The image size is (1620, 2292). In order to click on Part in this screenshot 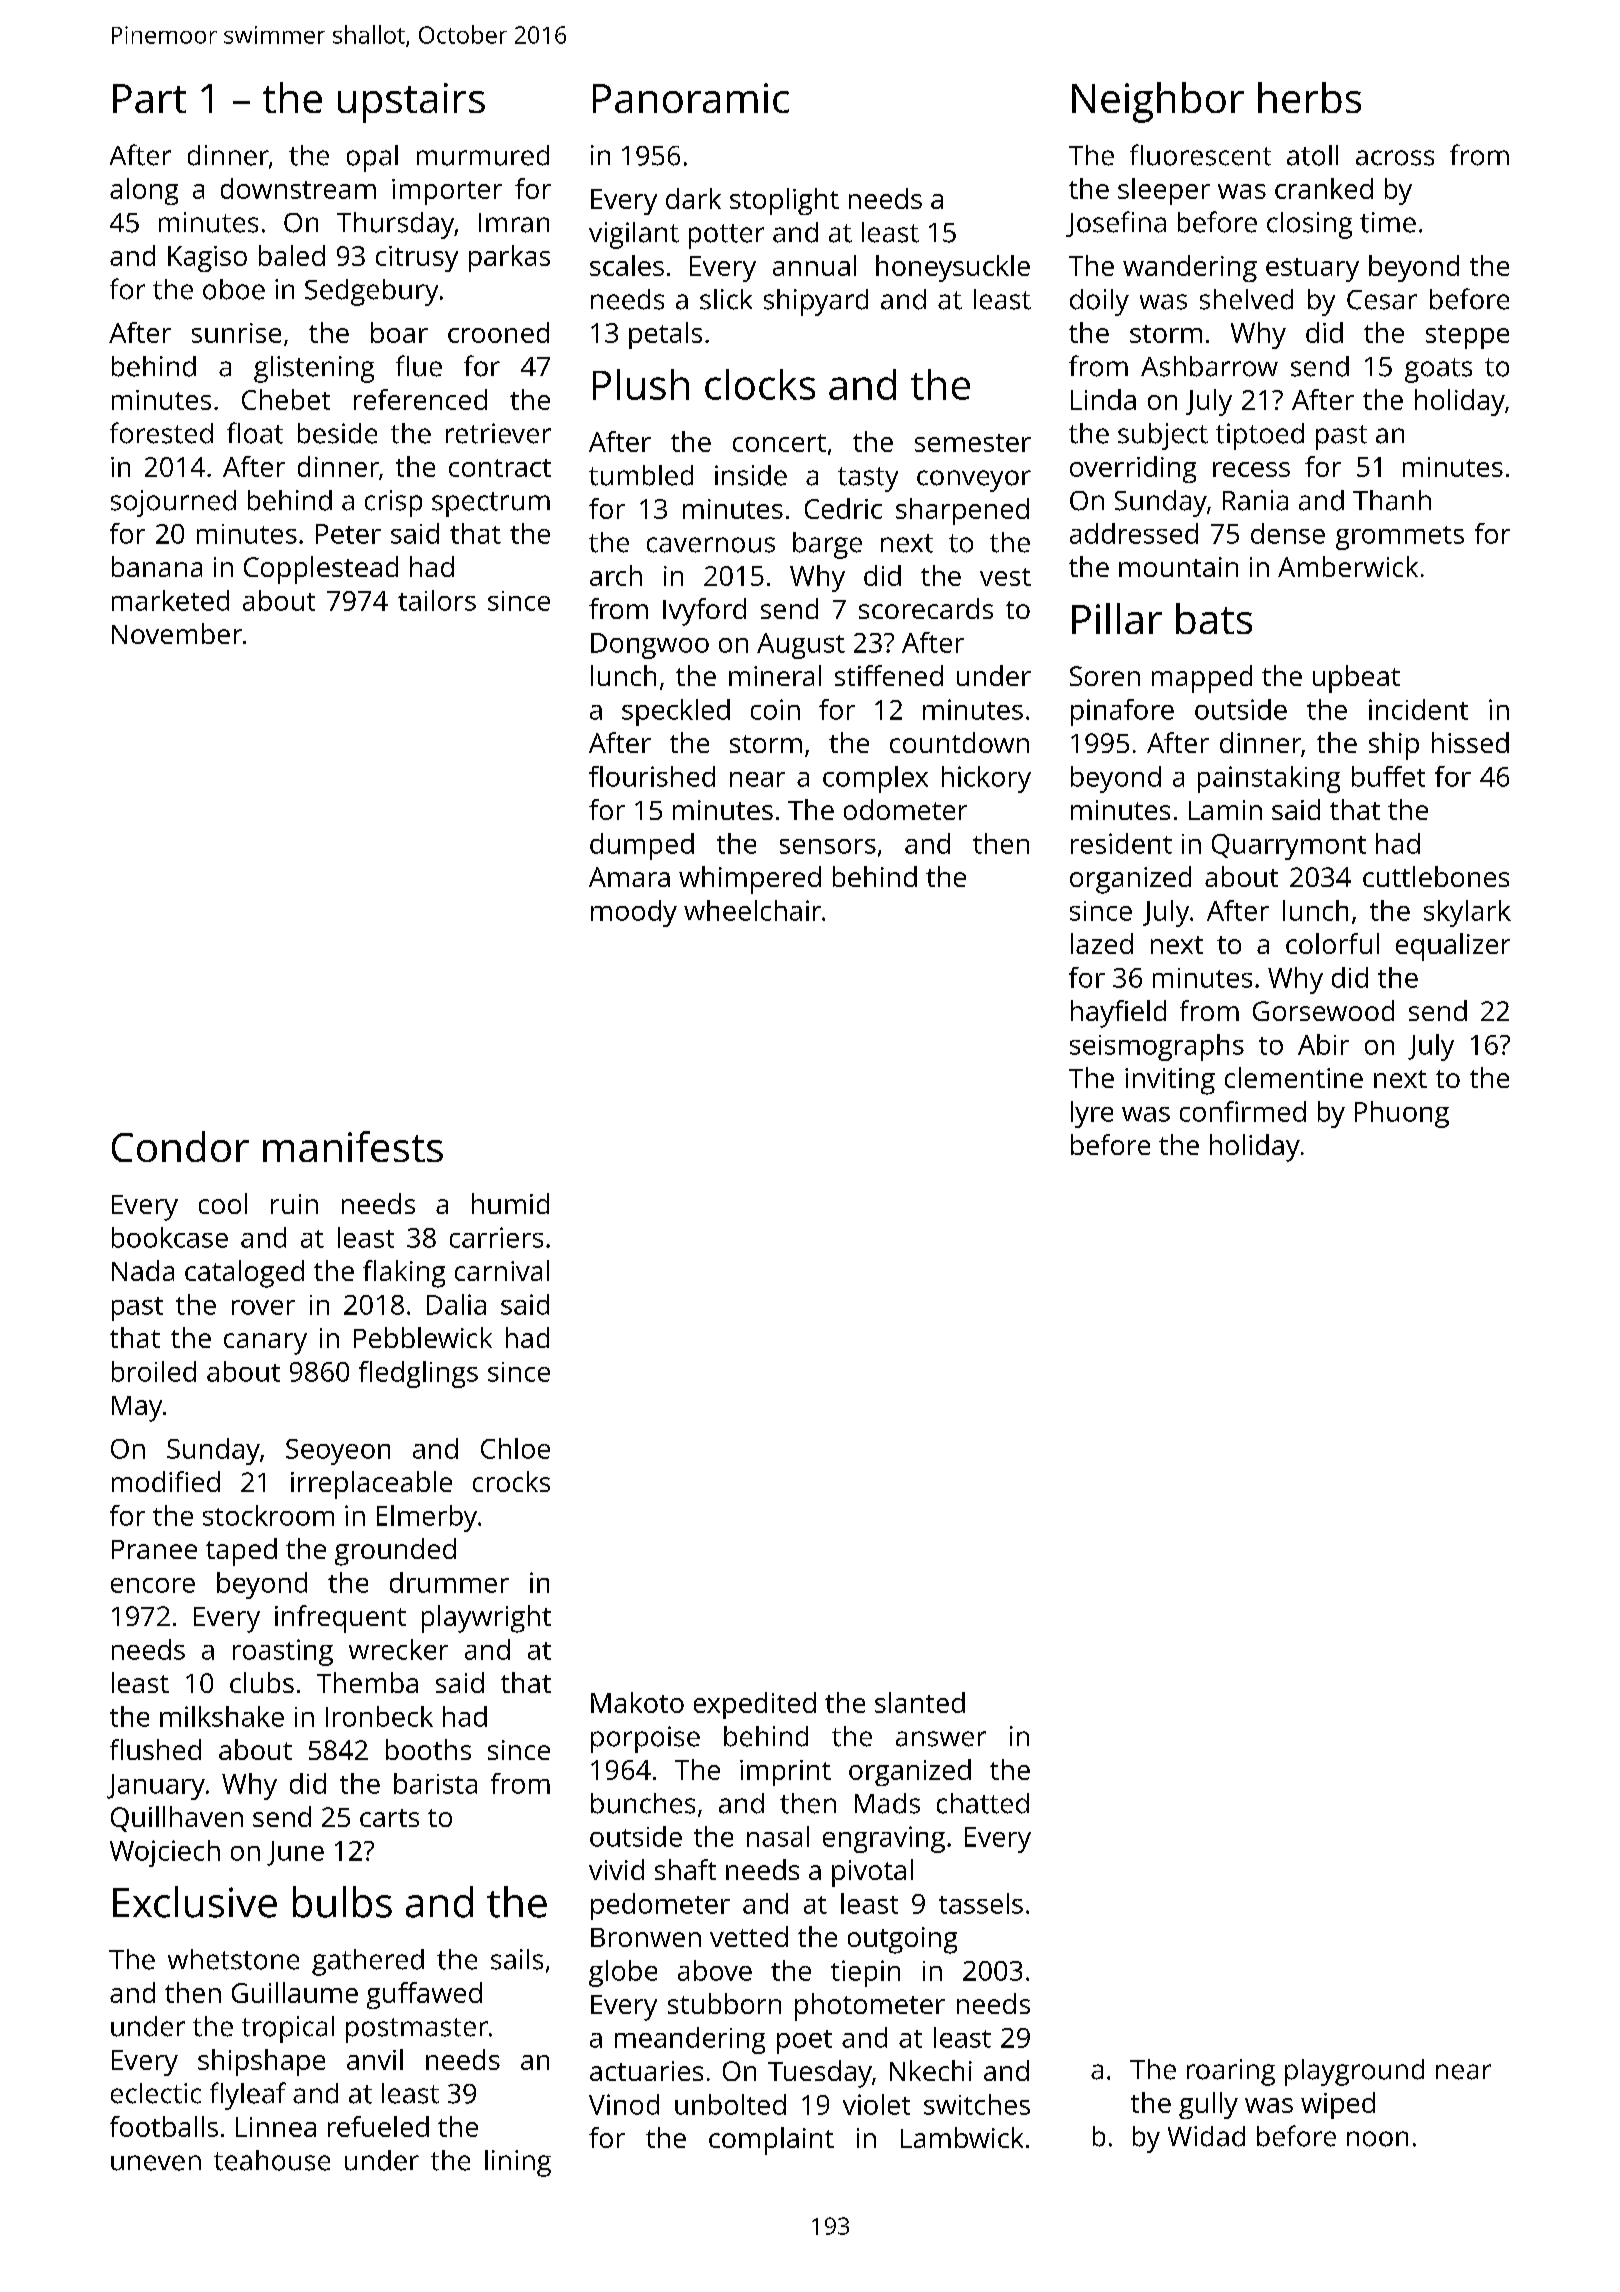, I will do `click(149, 98)`.
